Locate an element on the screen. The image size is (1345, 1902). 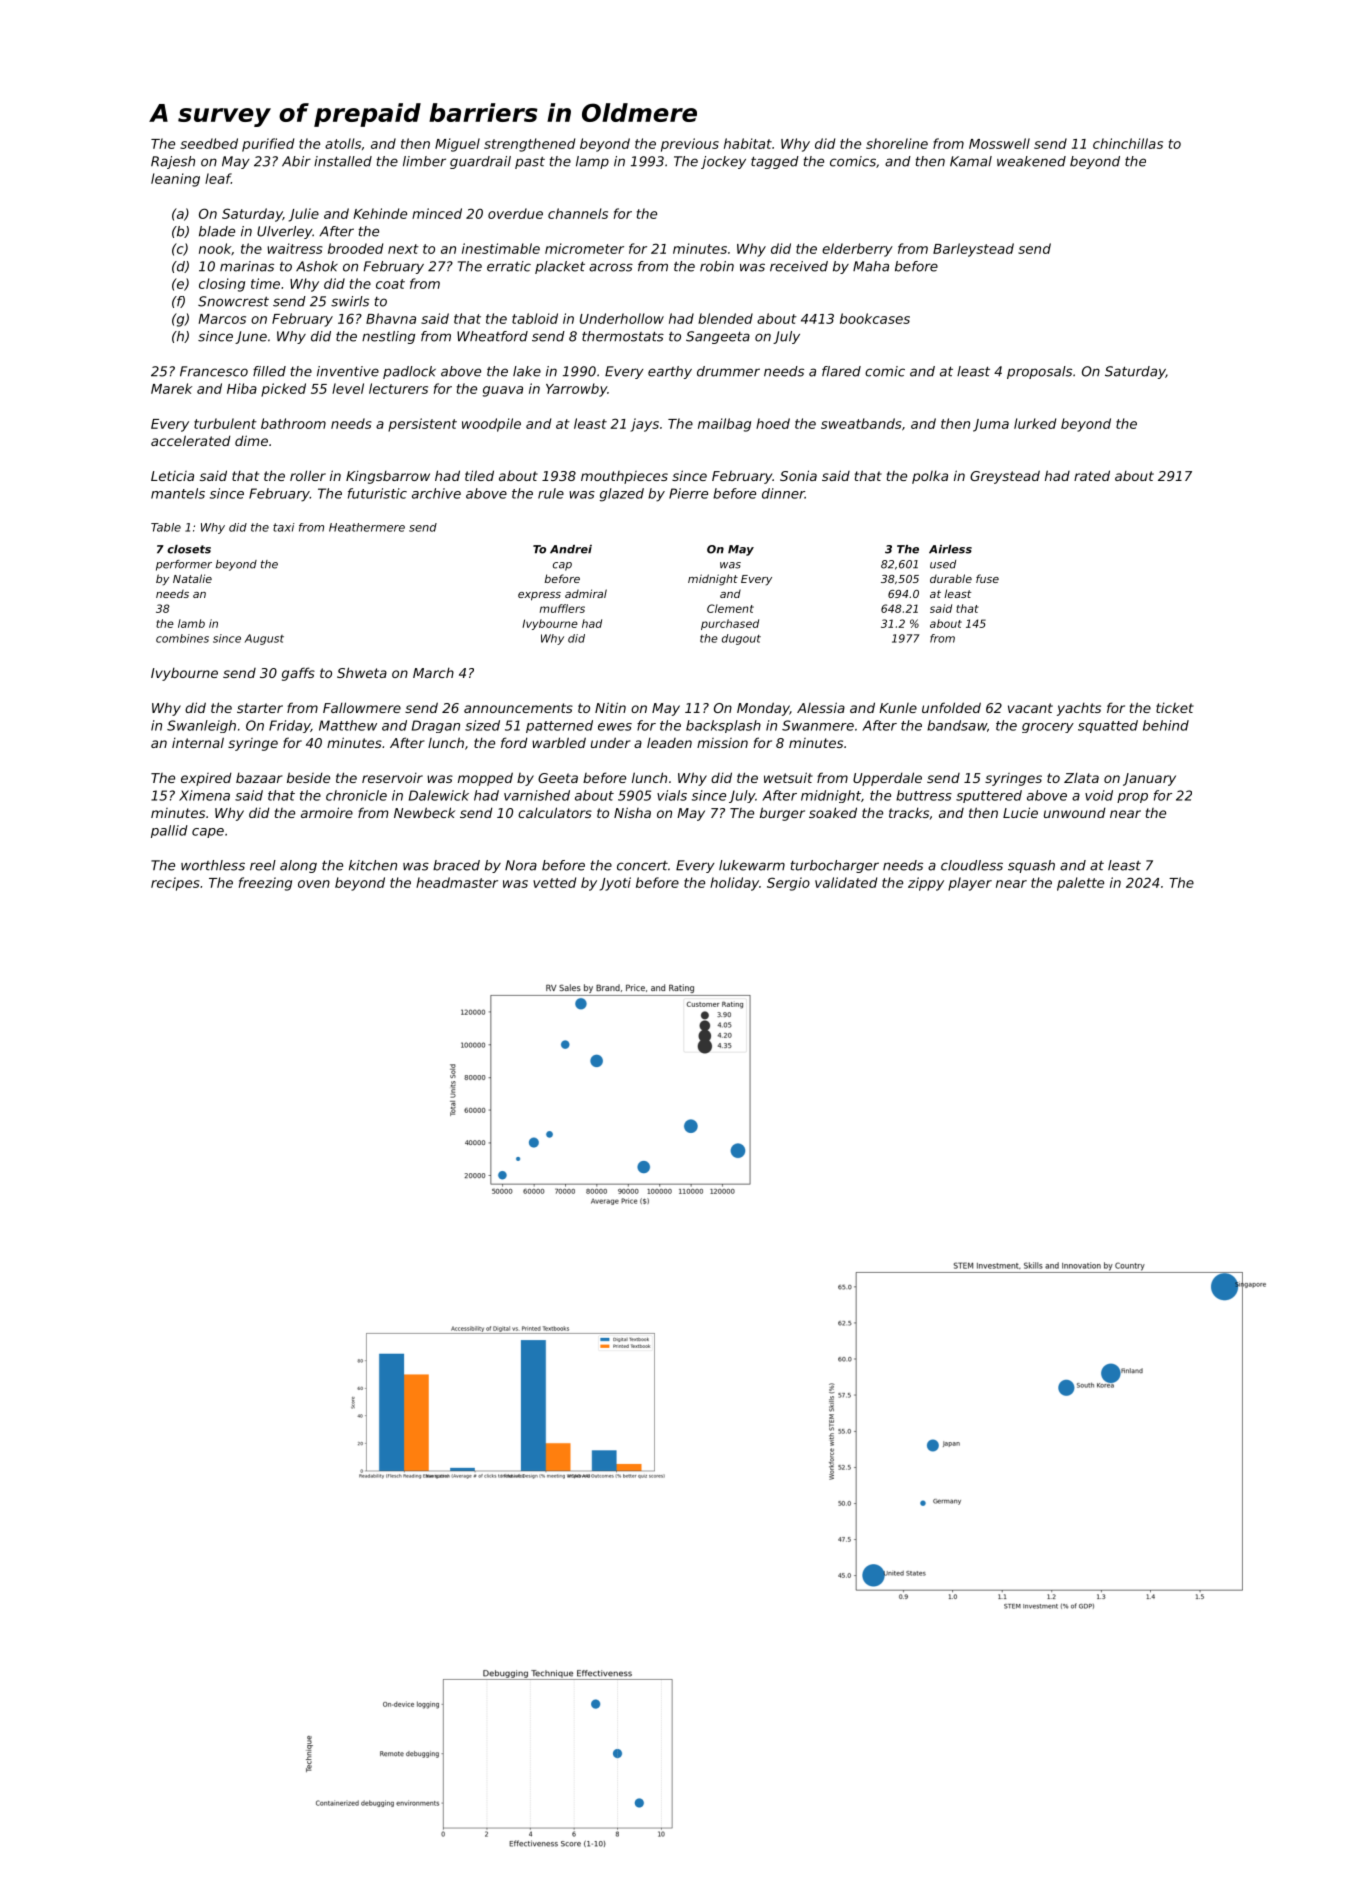
warbled is located at coordinates (559, 742).
